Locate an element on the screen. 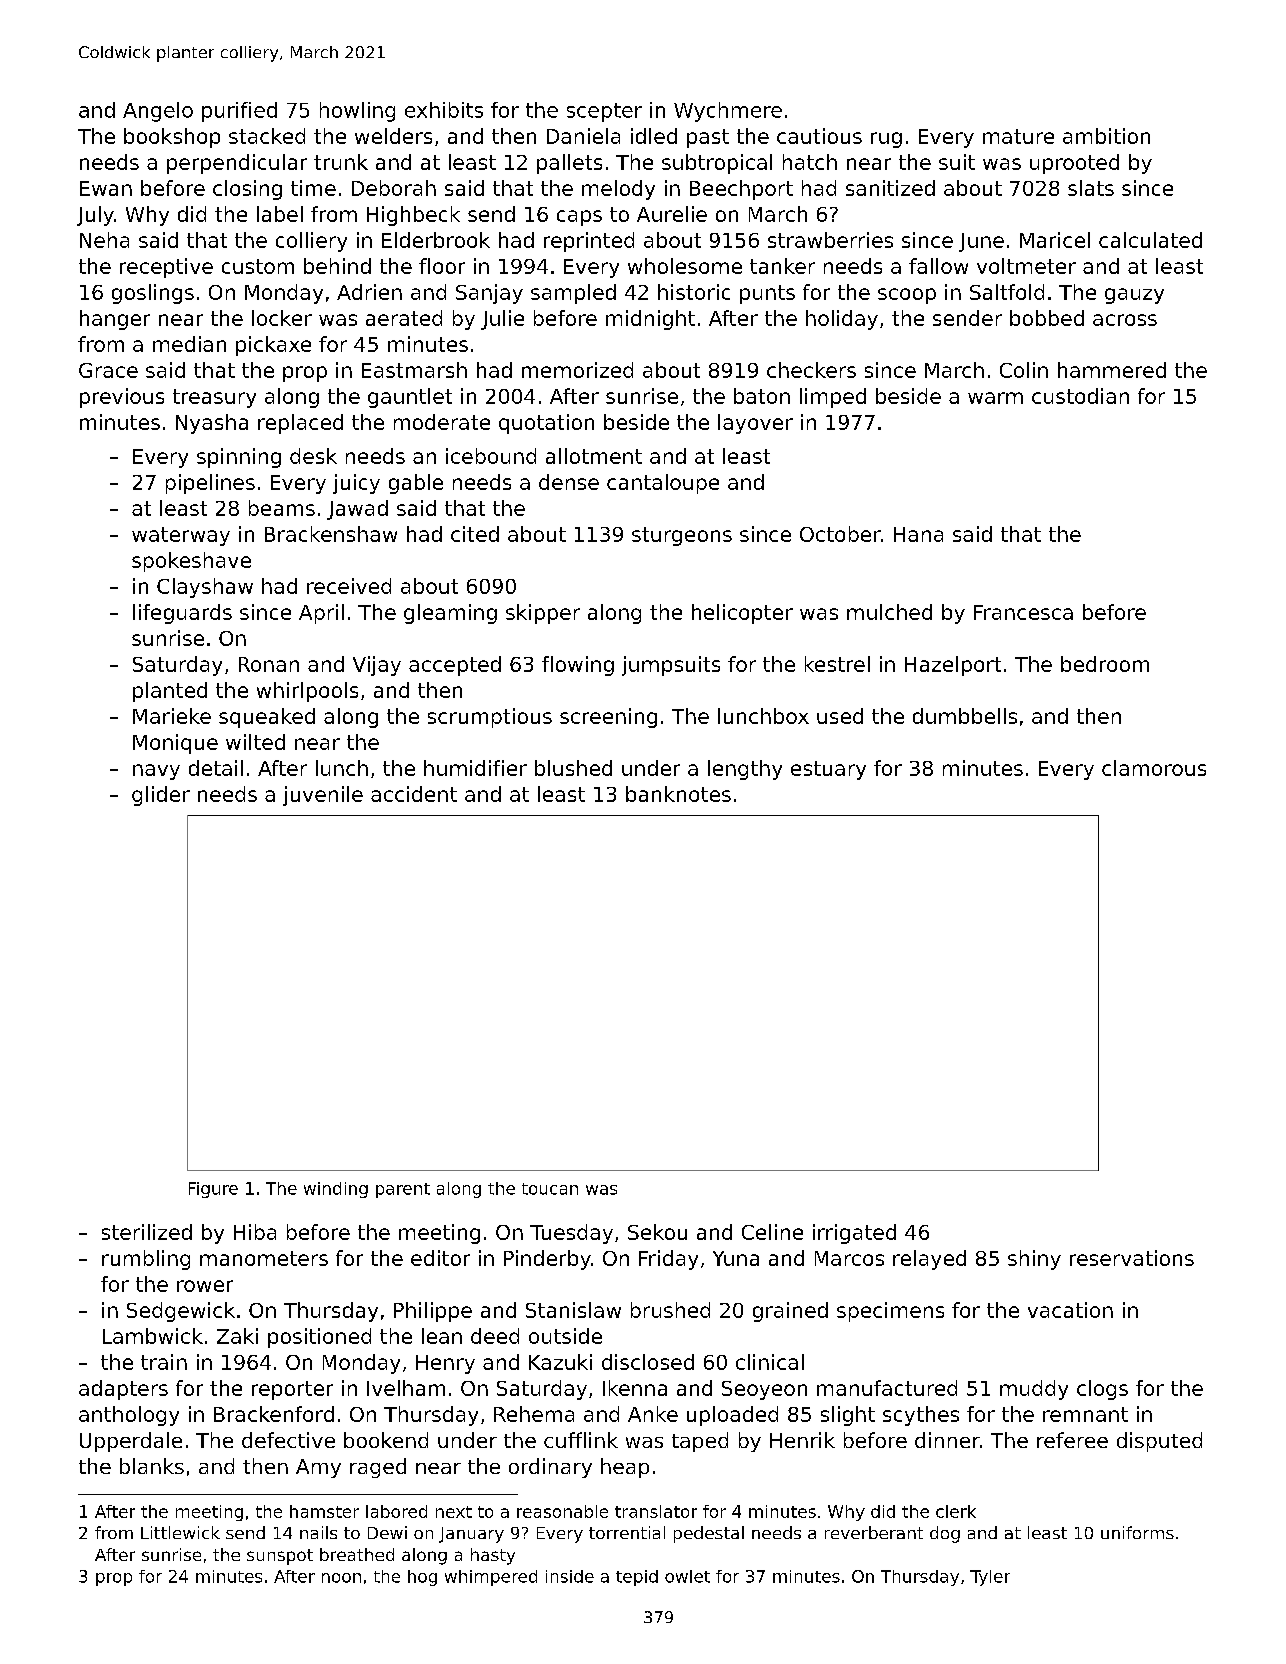 The height and width of the screenshot is (1664, 1286). hammered is located at coordinates (1112, 370).
